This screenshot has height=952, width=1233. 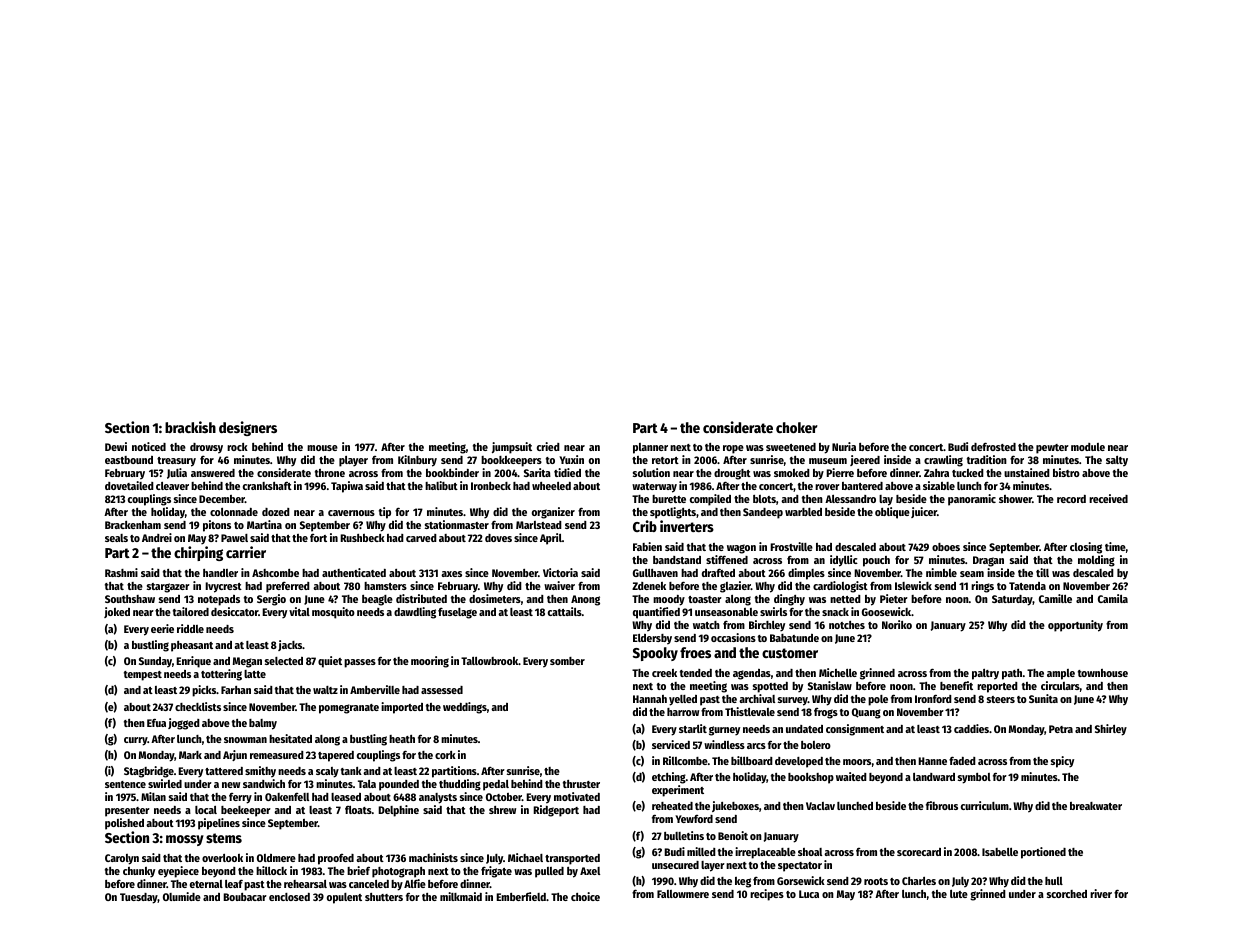 I want to click on milled, so click(x=701, y=851).
